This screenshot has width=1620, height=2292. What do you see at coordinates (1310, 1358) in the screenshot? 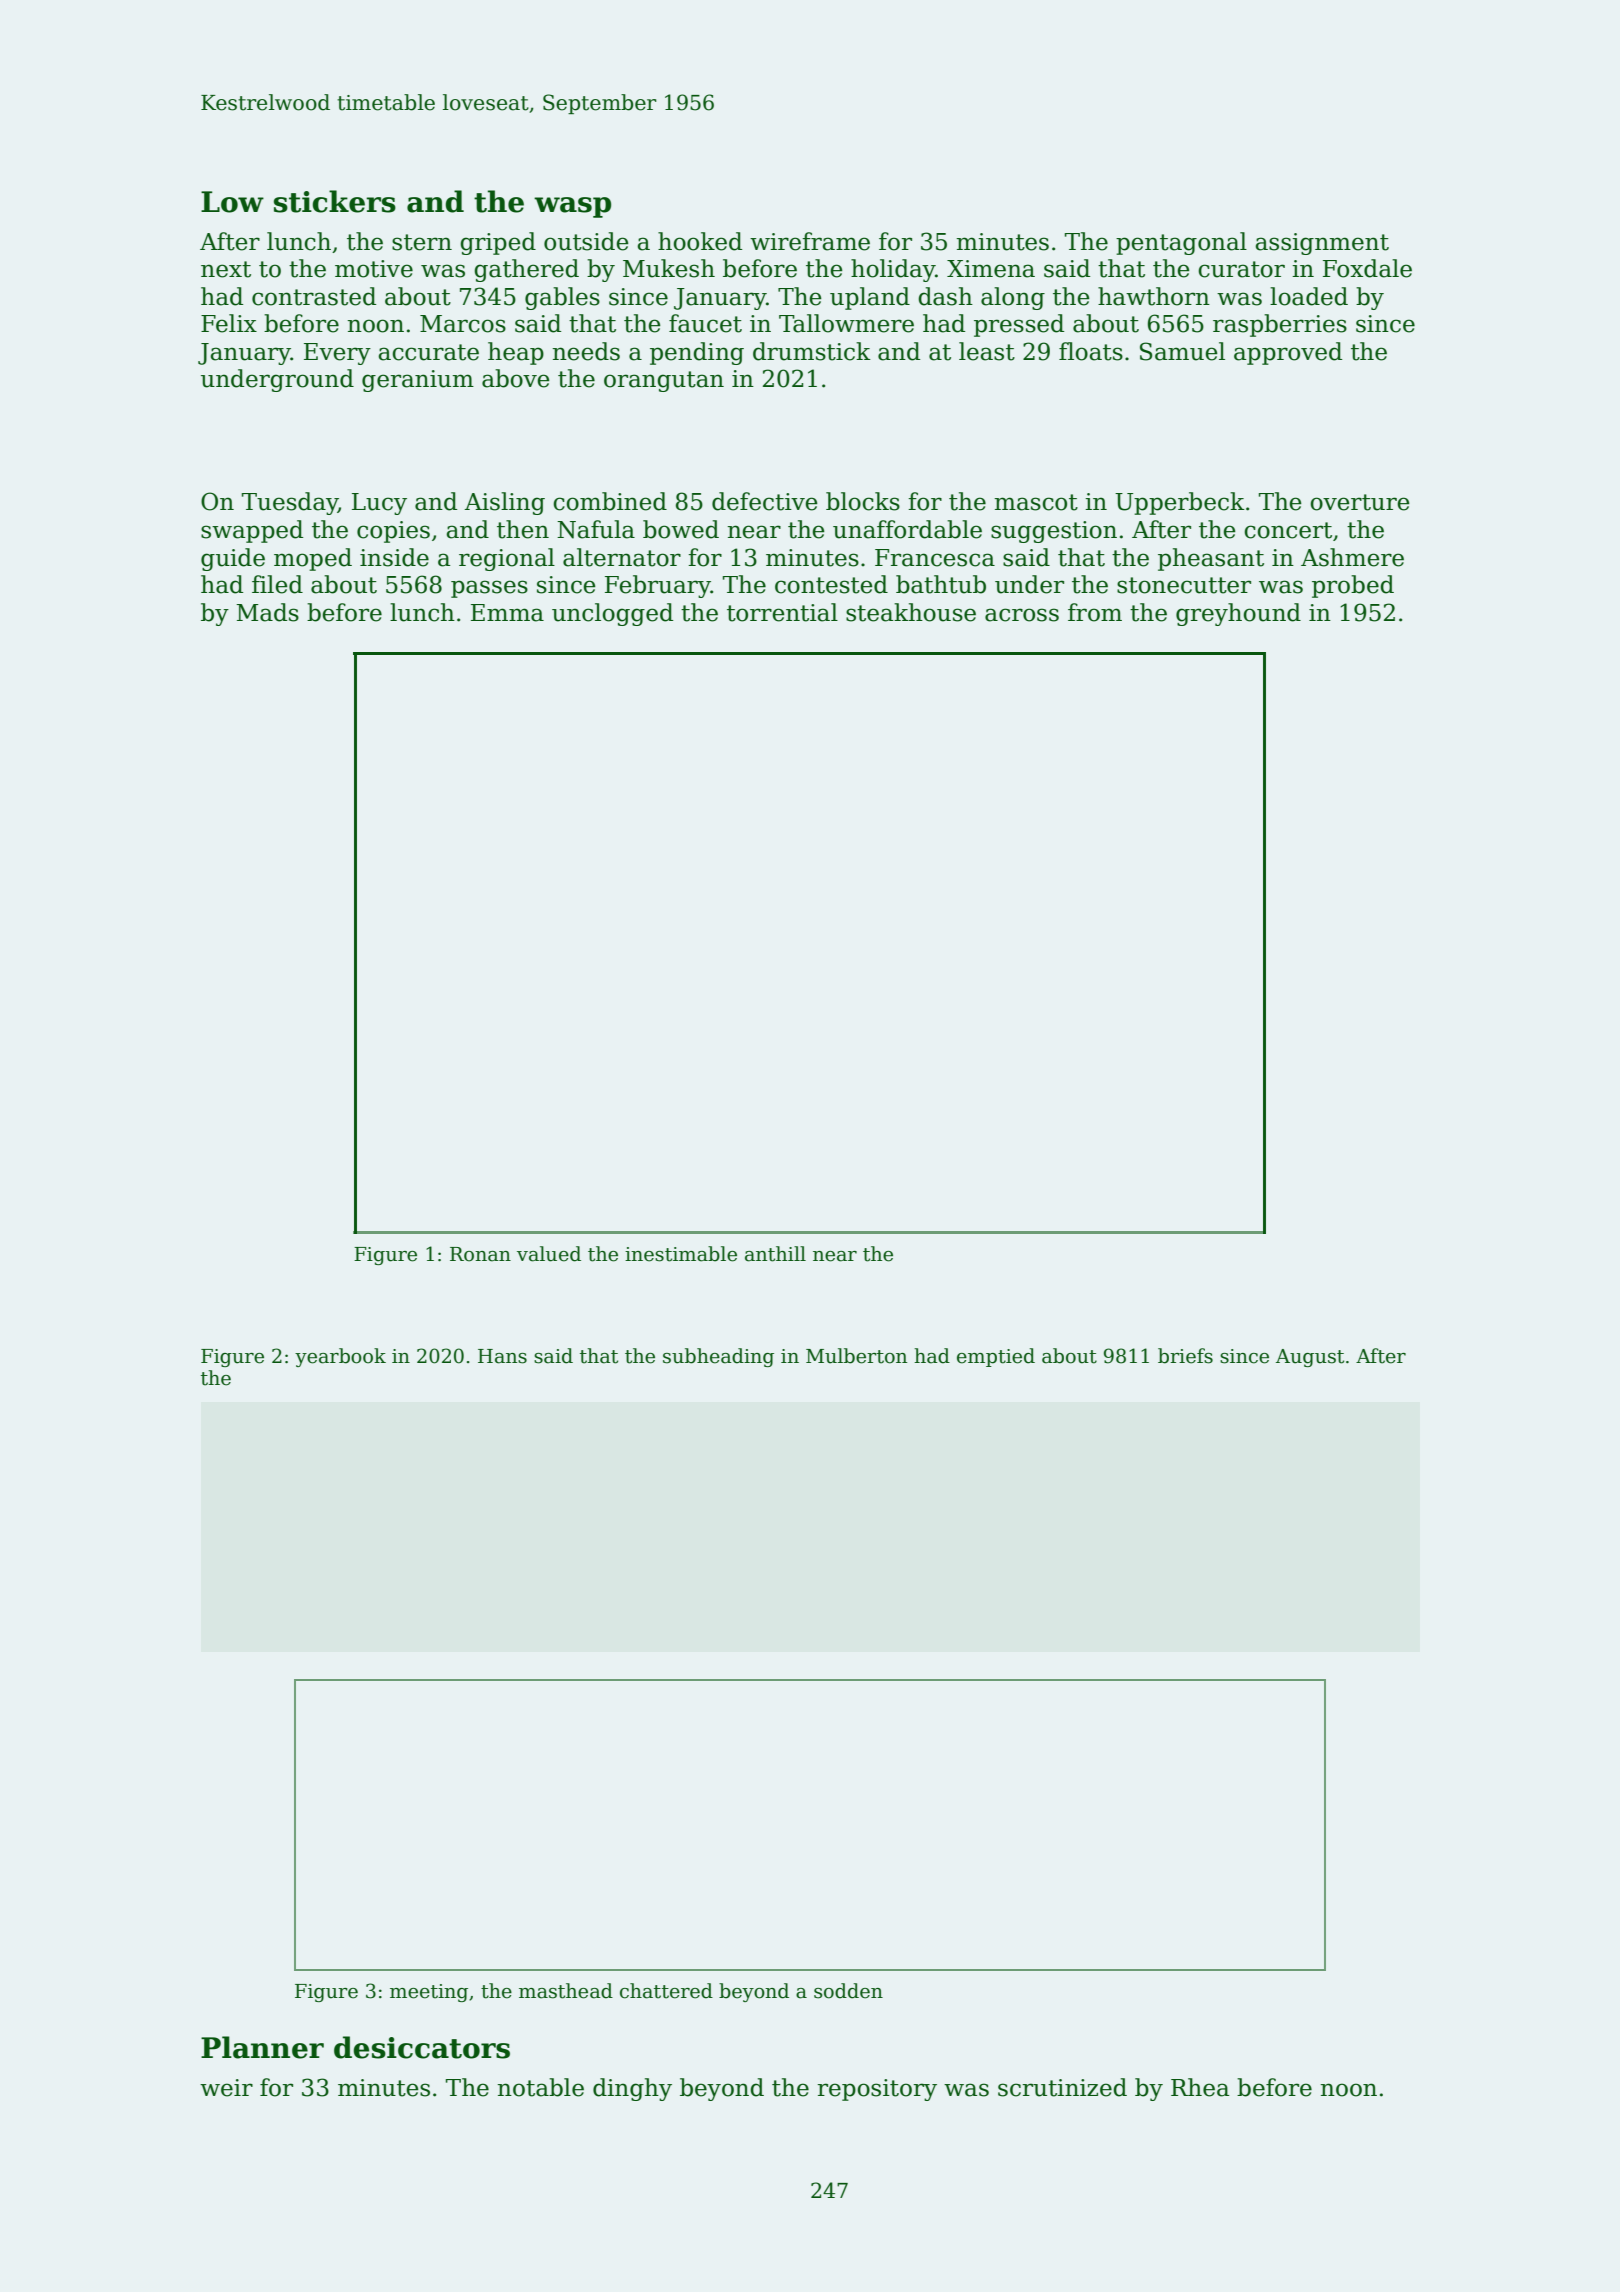
I see `August` at bounding box center [1310, 1358].
